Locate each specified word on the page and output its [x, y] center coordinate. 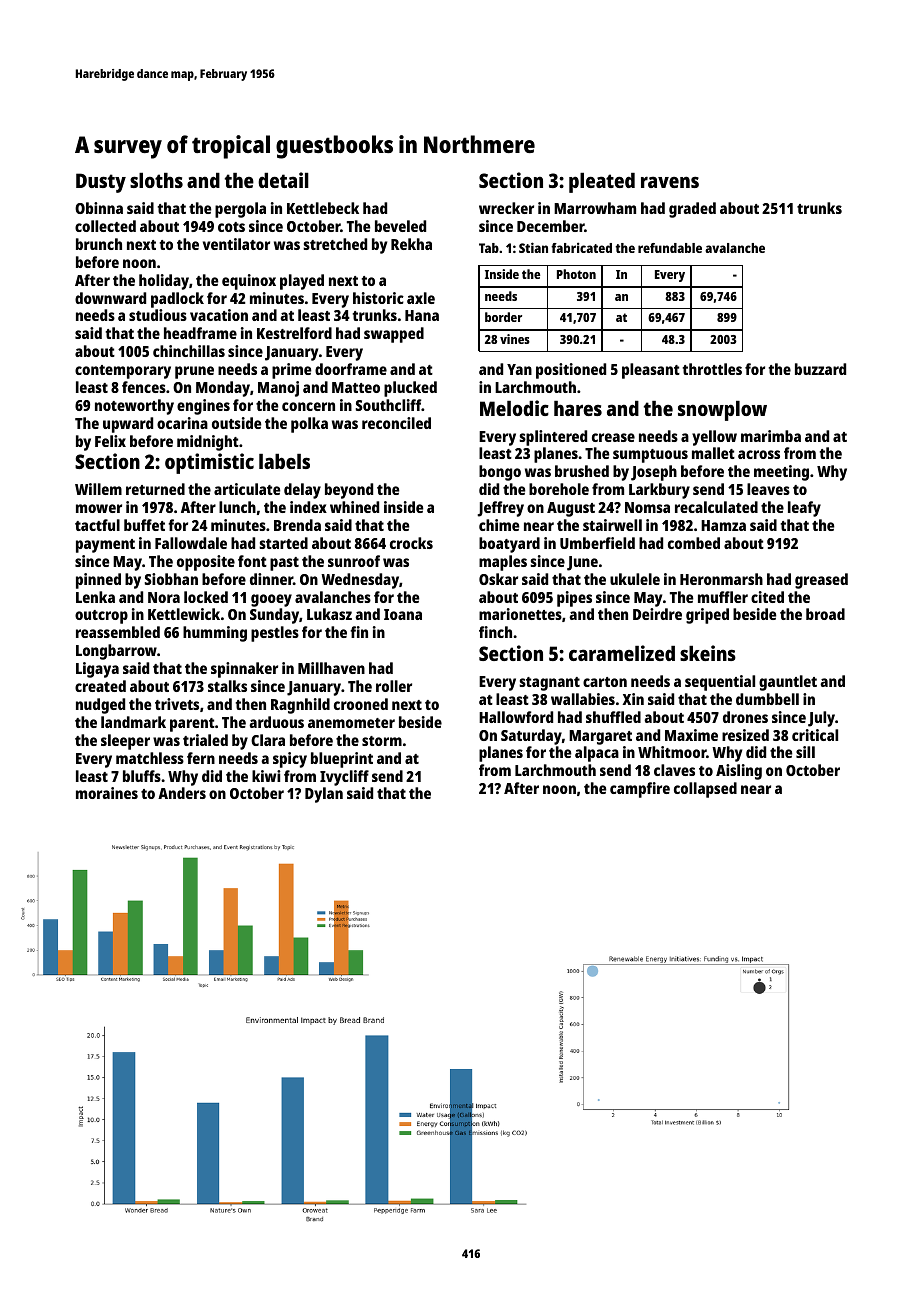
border [503, 317]
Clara [268, 740]
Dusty [101, 183]
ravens [670, 182]
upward [128, 425]
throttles [712, 369]
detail [283, 180]
